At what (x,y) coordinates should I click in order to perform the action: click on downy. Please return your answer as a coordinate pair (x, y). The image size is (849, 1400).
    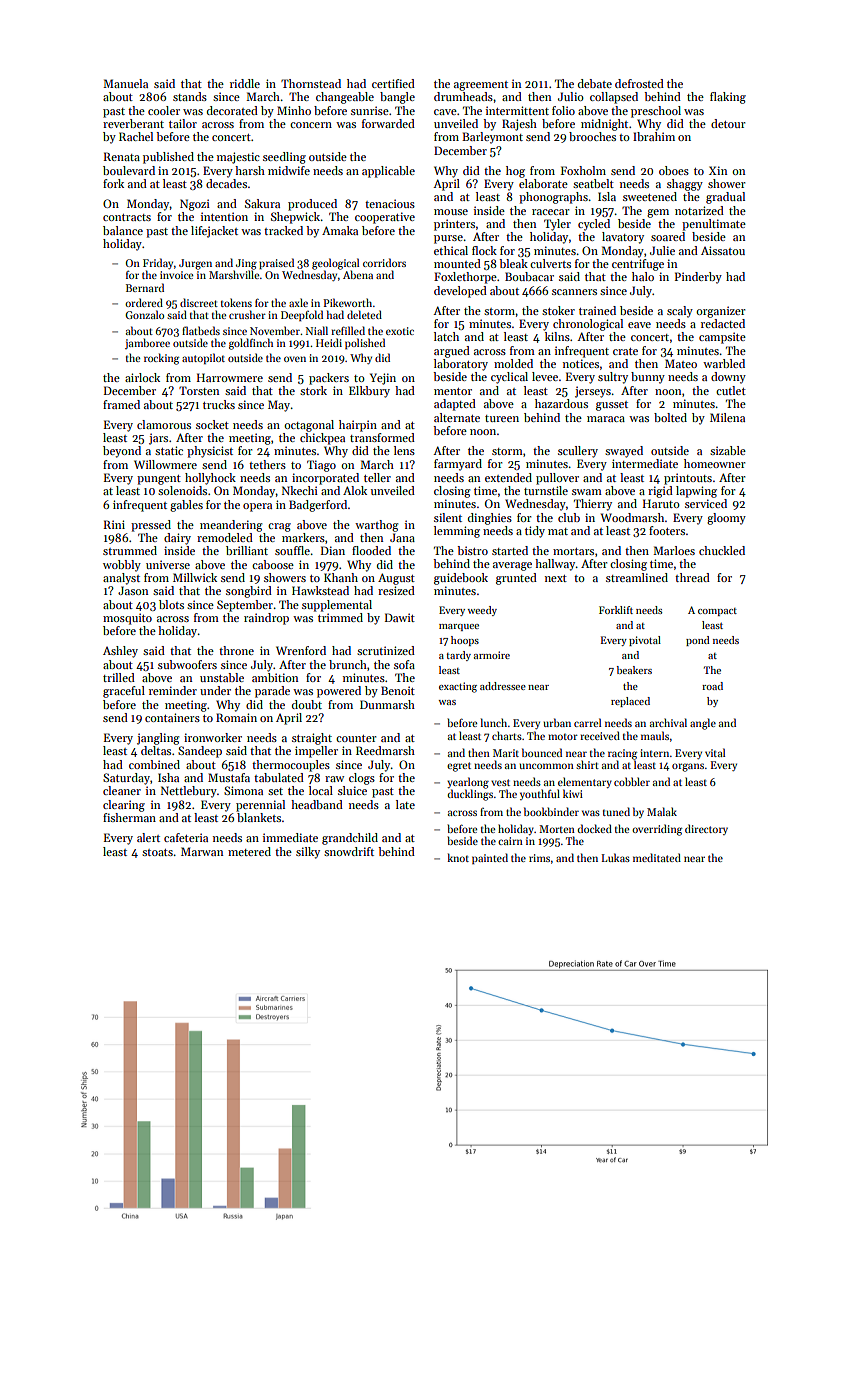
    Looking at the image, I should click on (728, 378).
